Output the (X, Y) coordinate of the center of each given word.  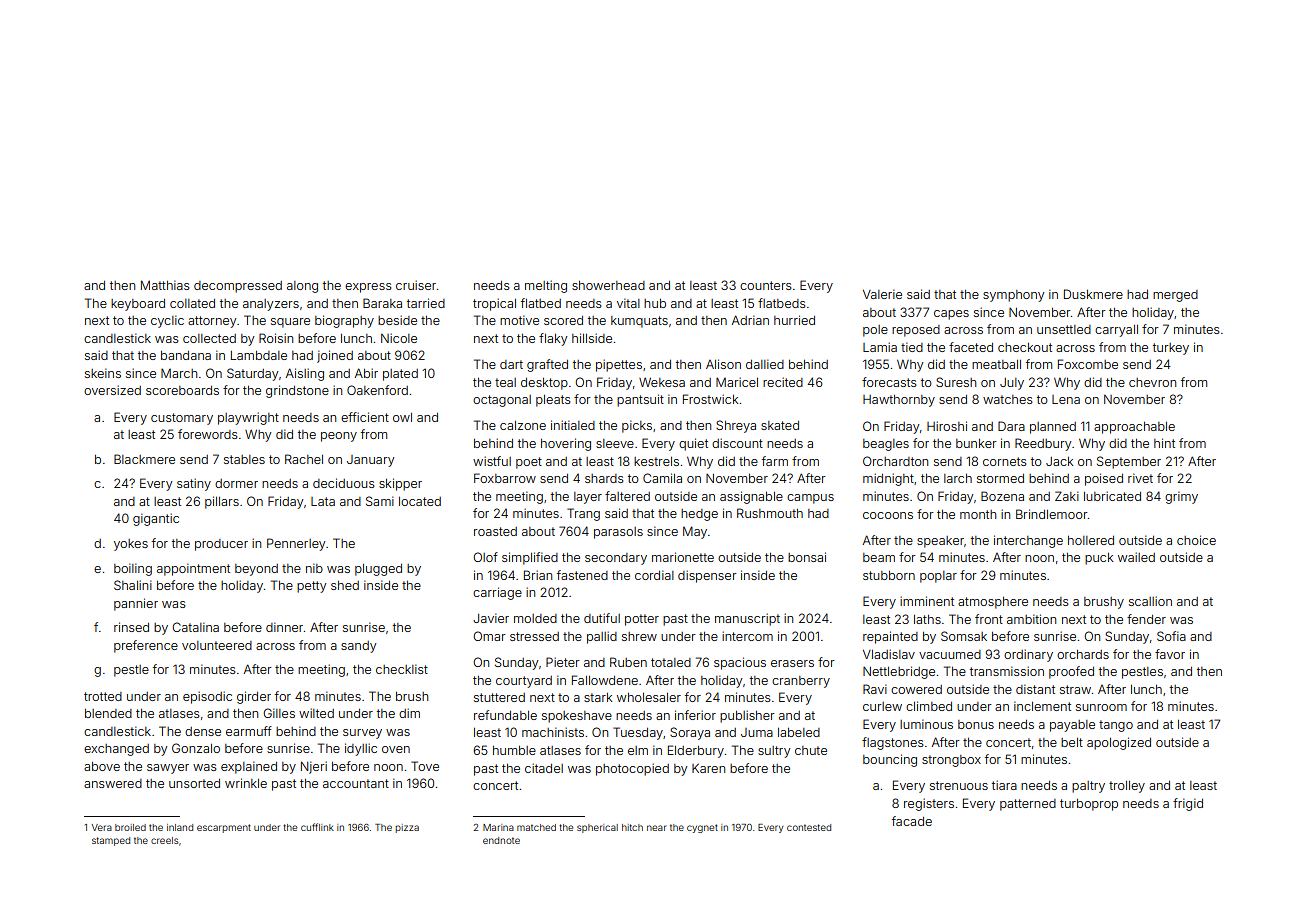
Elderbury (696, 751)
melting (546, 286)
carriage (497, 593)
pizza (407, 828)
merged (1175, 296)
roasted (495, 531)
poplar (938, 577)
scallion (1150, 601)
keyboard (138, 305)
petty (312, 587)
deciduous (344, 483)
